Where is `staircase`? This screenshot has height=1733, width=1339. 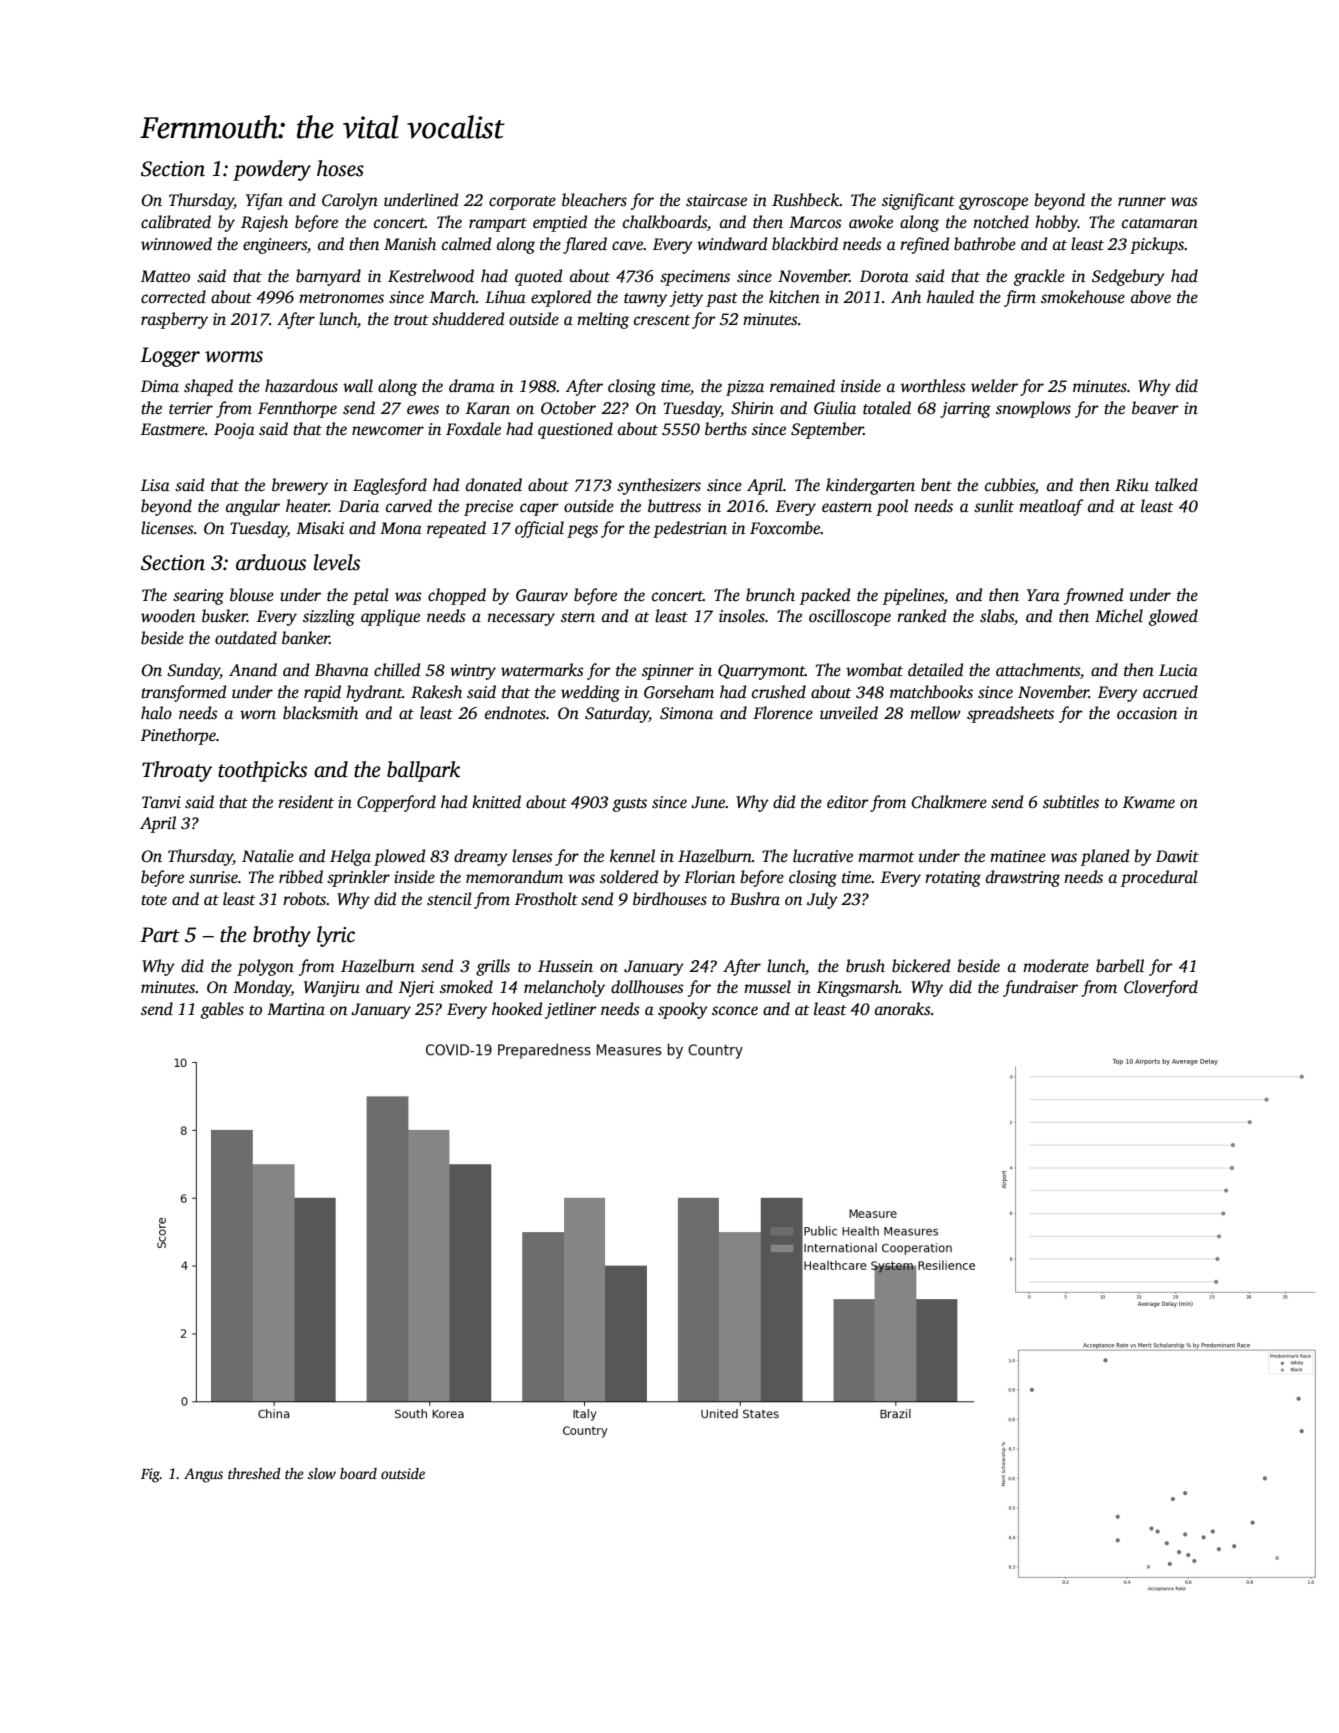
staircase is located at coordinates (716, 200).
